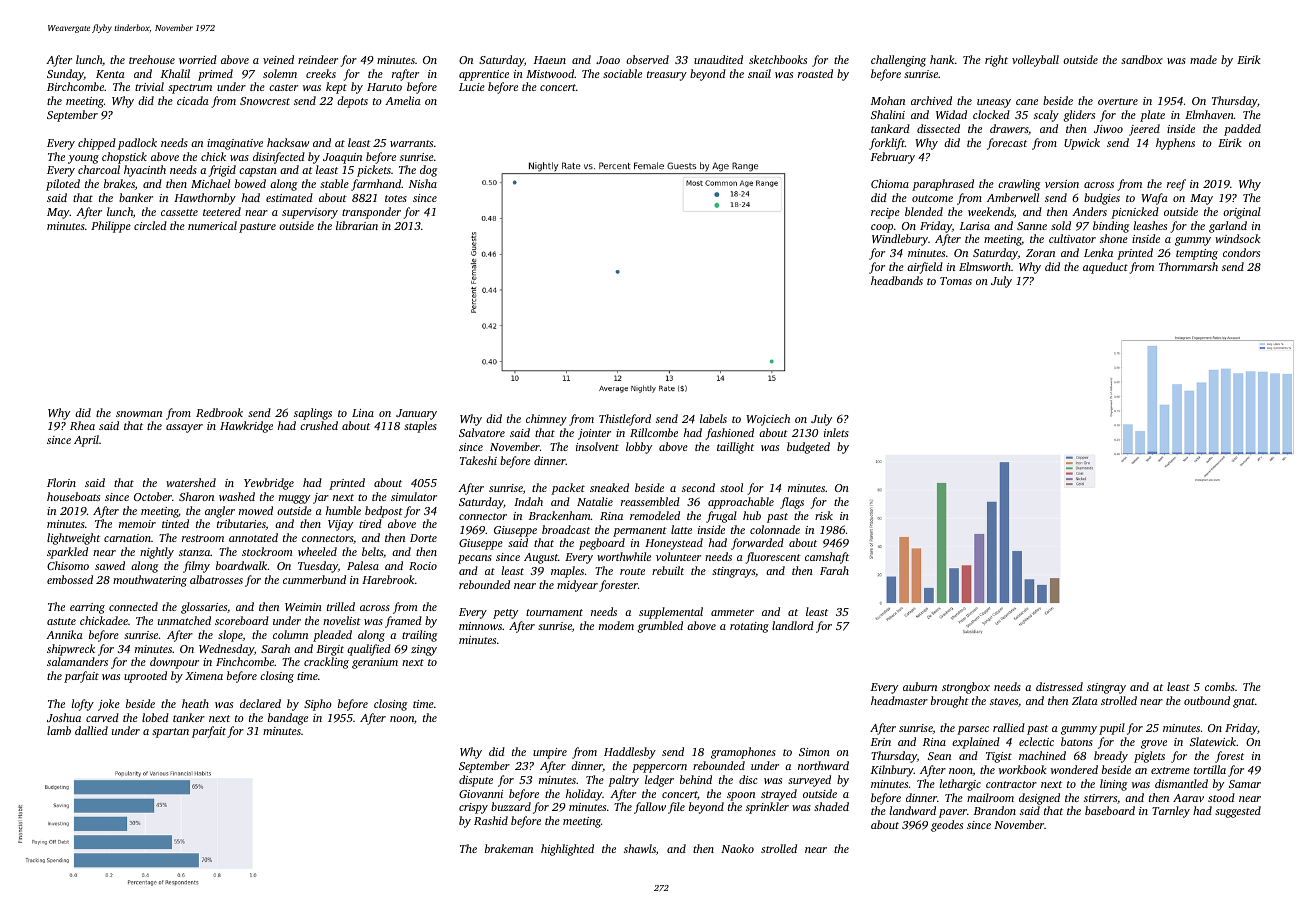  Describe the element at coordinates (170, 733) in the screenshot. I see `spartan` at that location.
